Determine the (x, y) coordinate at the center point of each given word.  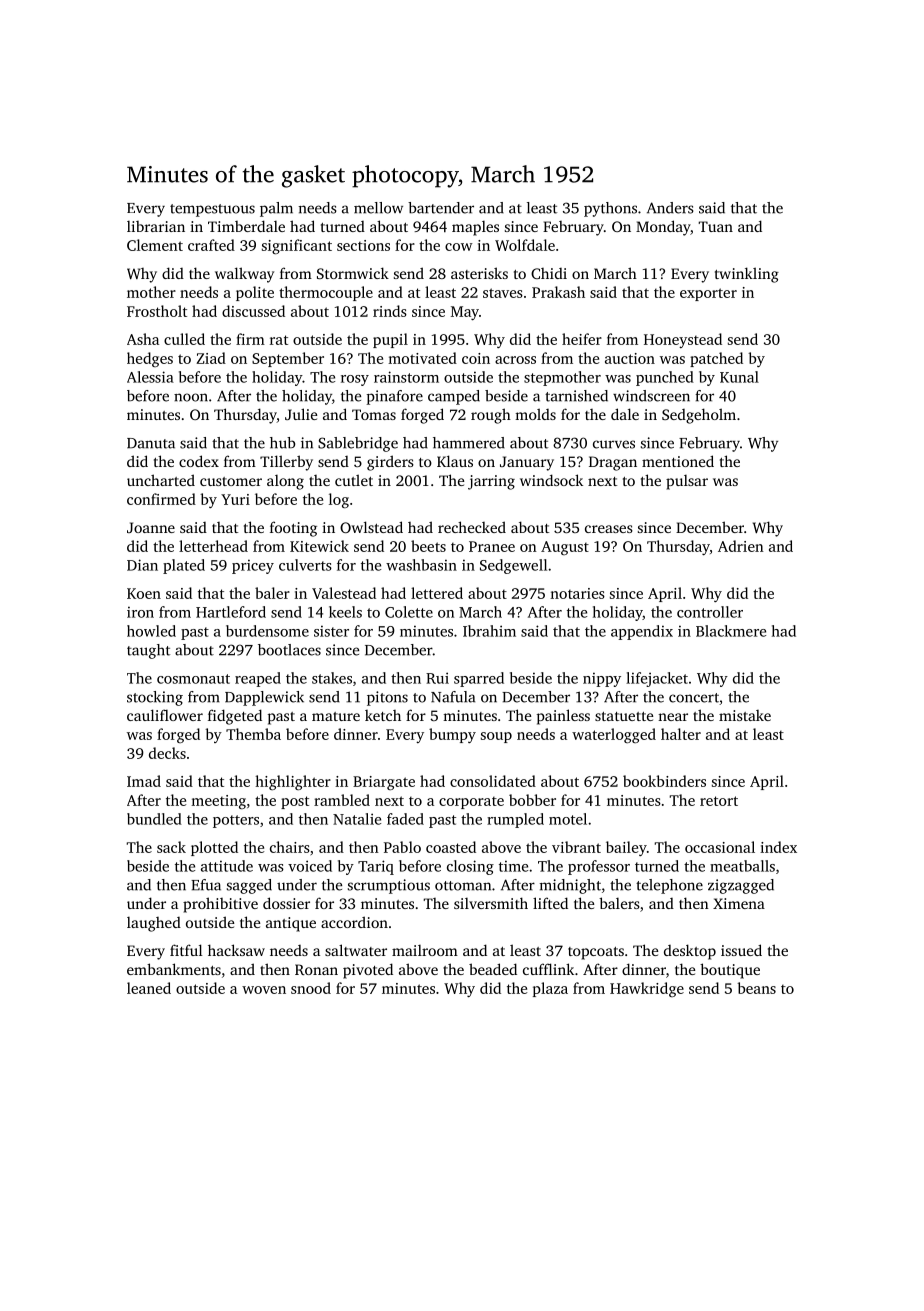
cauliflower (165, 715)
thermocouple (326, 293)
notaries (577, 593)
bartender (441, 208)
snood (311, 988)
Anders (670, 208)
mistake (745, 715)
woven (264, 990)
